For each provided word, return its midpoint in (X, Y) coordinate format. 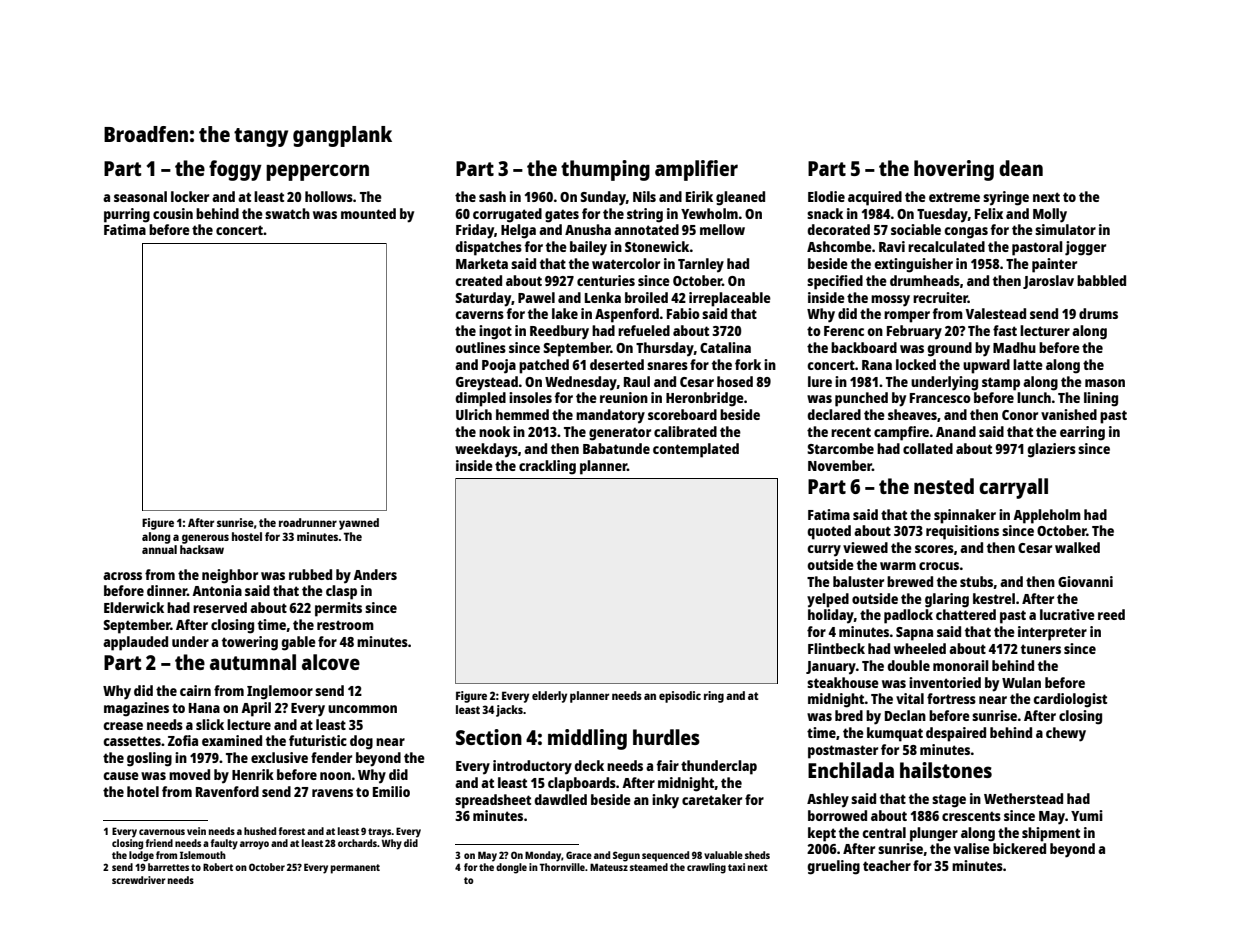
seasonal (140, 196)
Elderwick (134, 607)
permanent (355, 869)
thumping (605, 170)
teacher (887, 865)
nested (944, 486)
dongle (511, 868)
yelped (828, 600)
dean (1021, 168)
